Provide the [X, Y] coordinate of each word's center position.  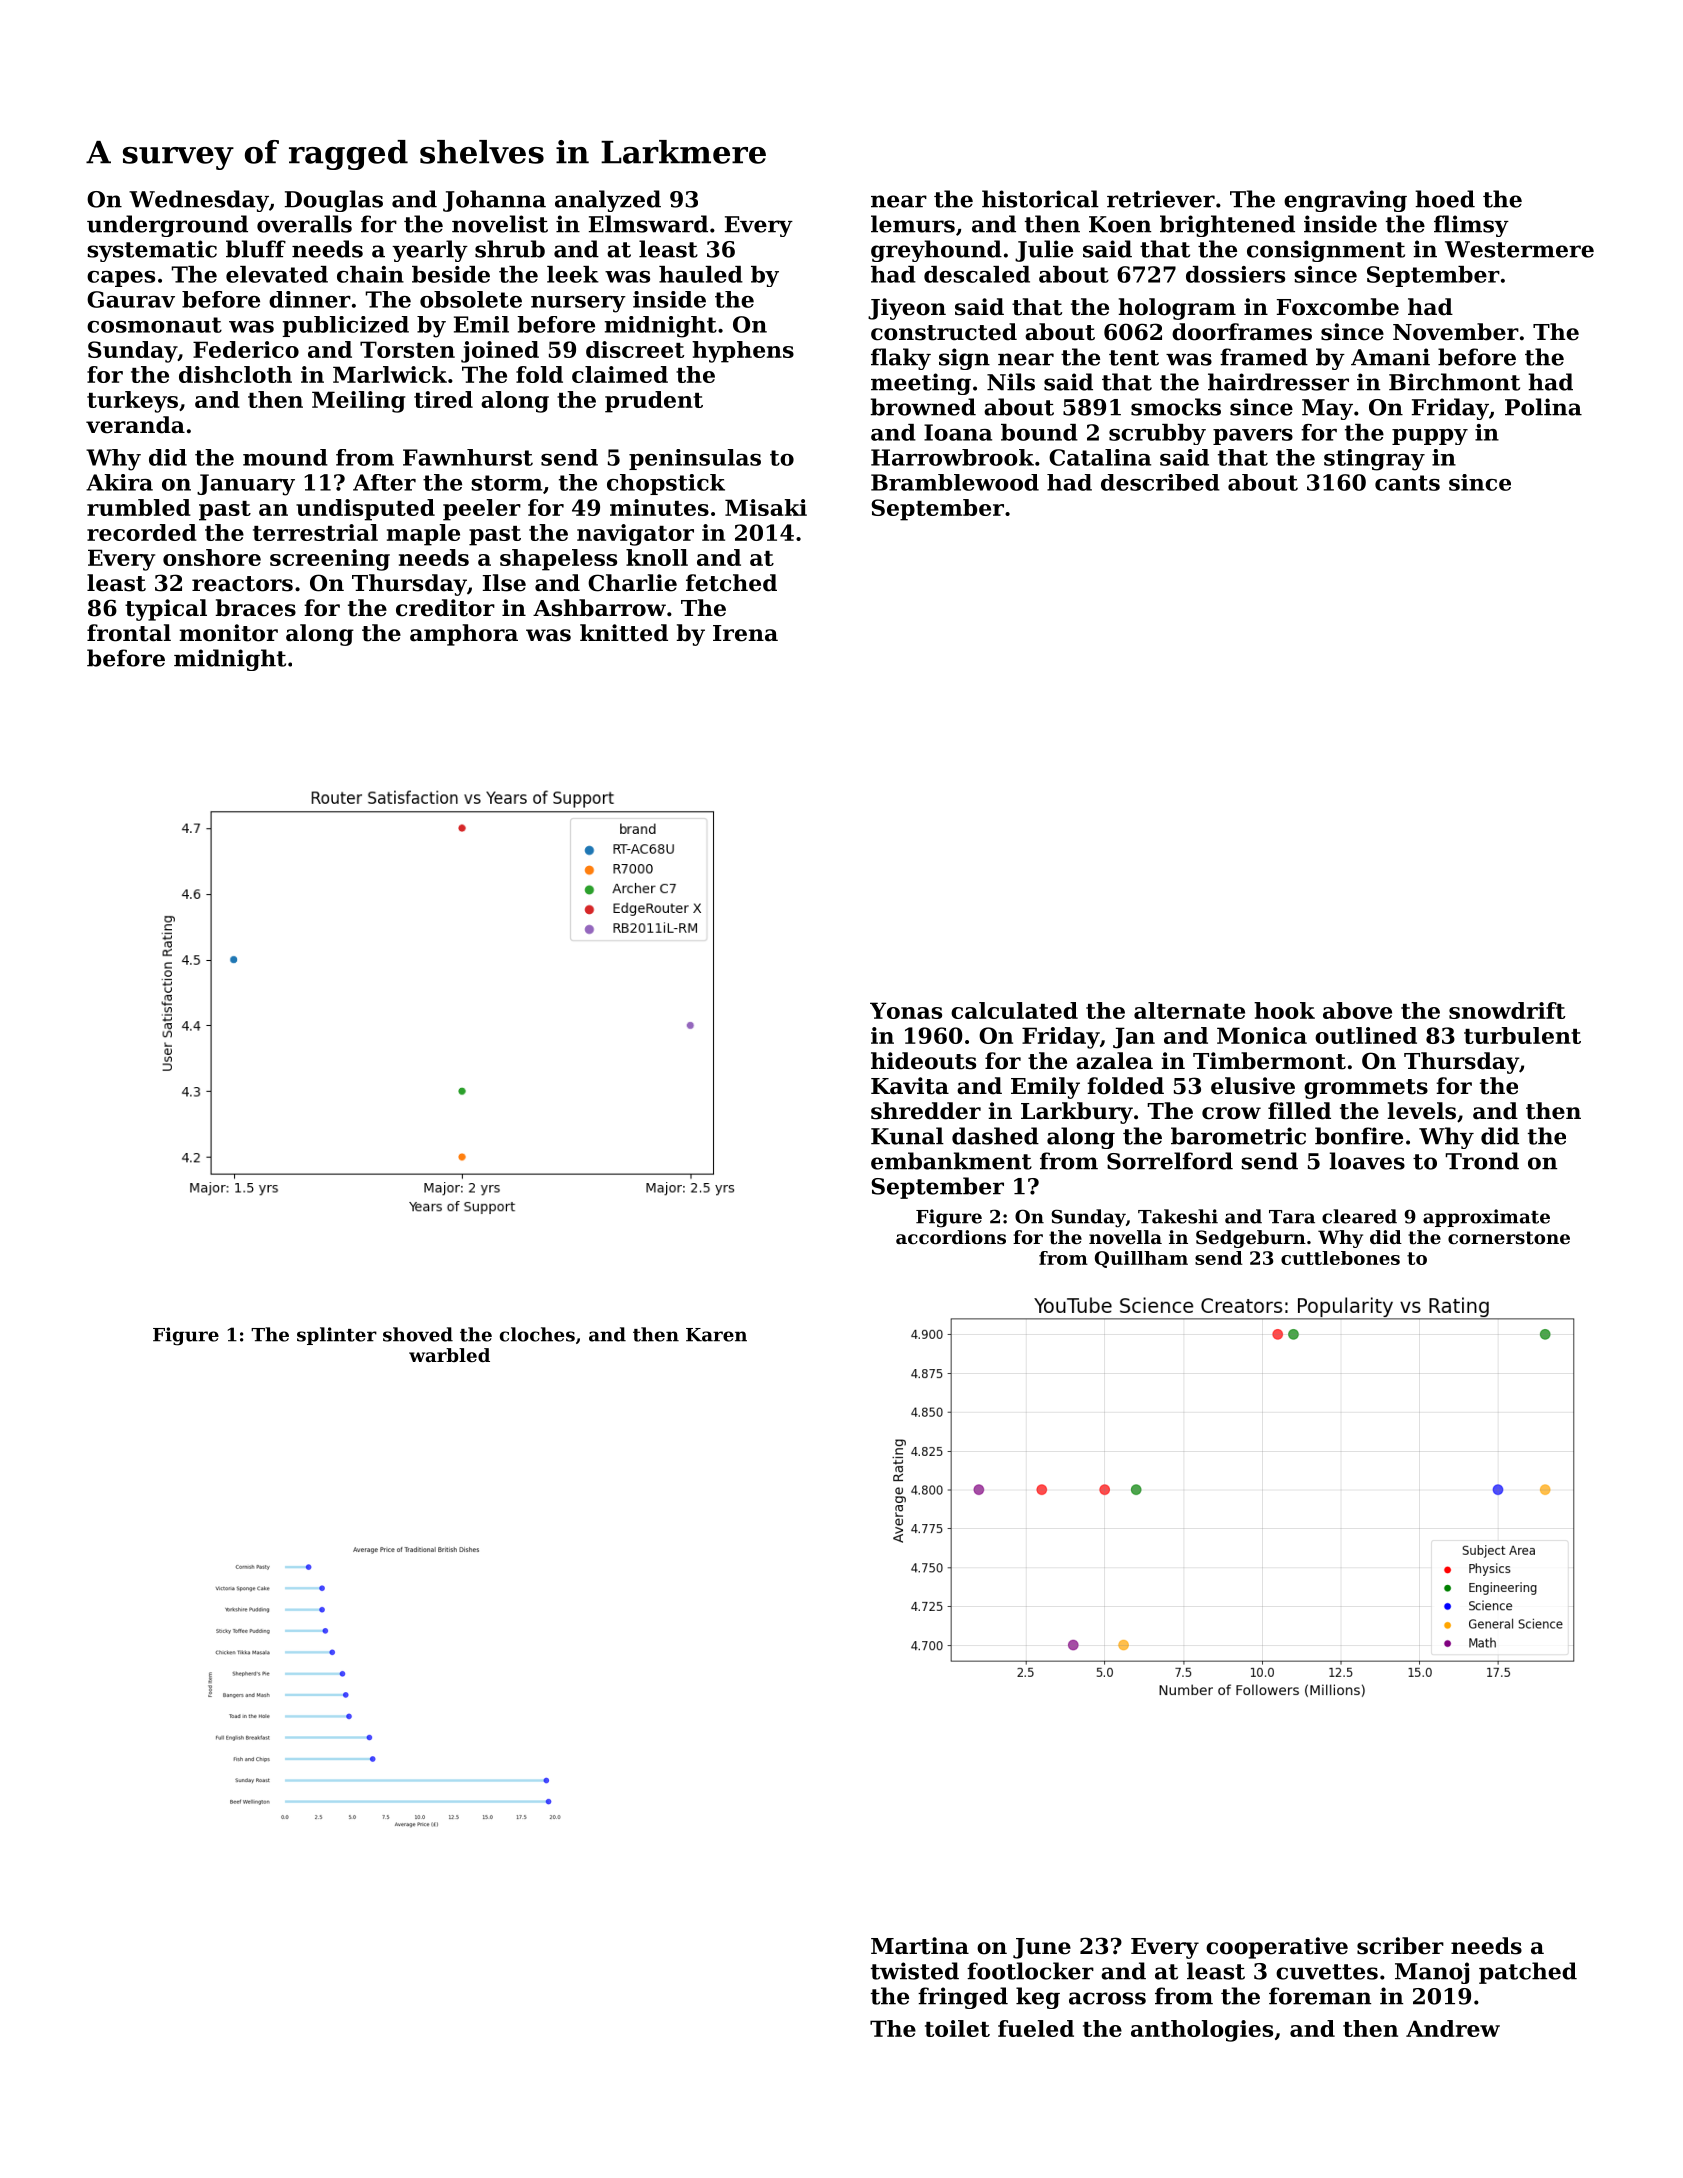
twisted [915, 1971]
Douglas [334, 201]
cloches [537, 1334]
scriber [1400, 1946]
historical [1040, 199]
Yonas [906, 1010]
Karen [716, 1335]
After [384, 482]
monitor [228, 633]
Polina [1543, 407]
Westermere [1519, 249]
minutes [659, 507]
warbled [449, 1355]
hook [1284, 1010]
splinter [337, 1336]
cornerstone [1509, 1238]
